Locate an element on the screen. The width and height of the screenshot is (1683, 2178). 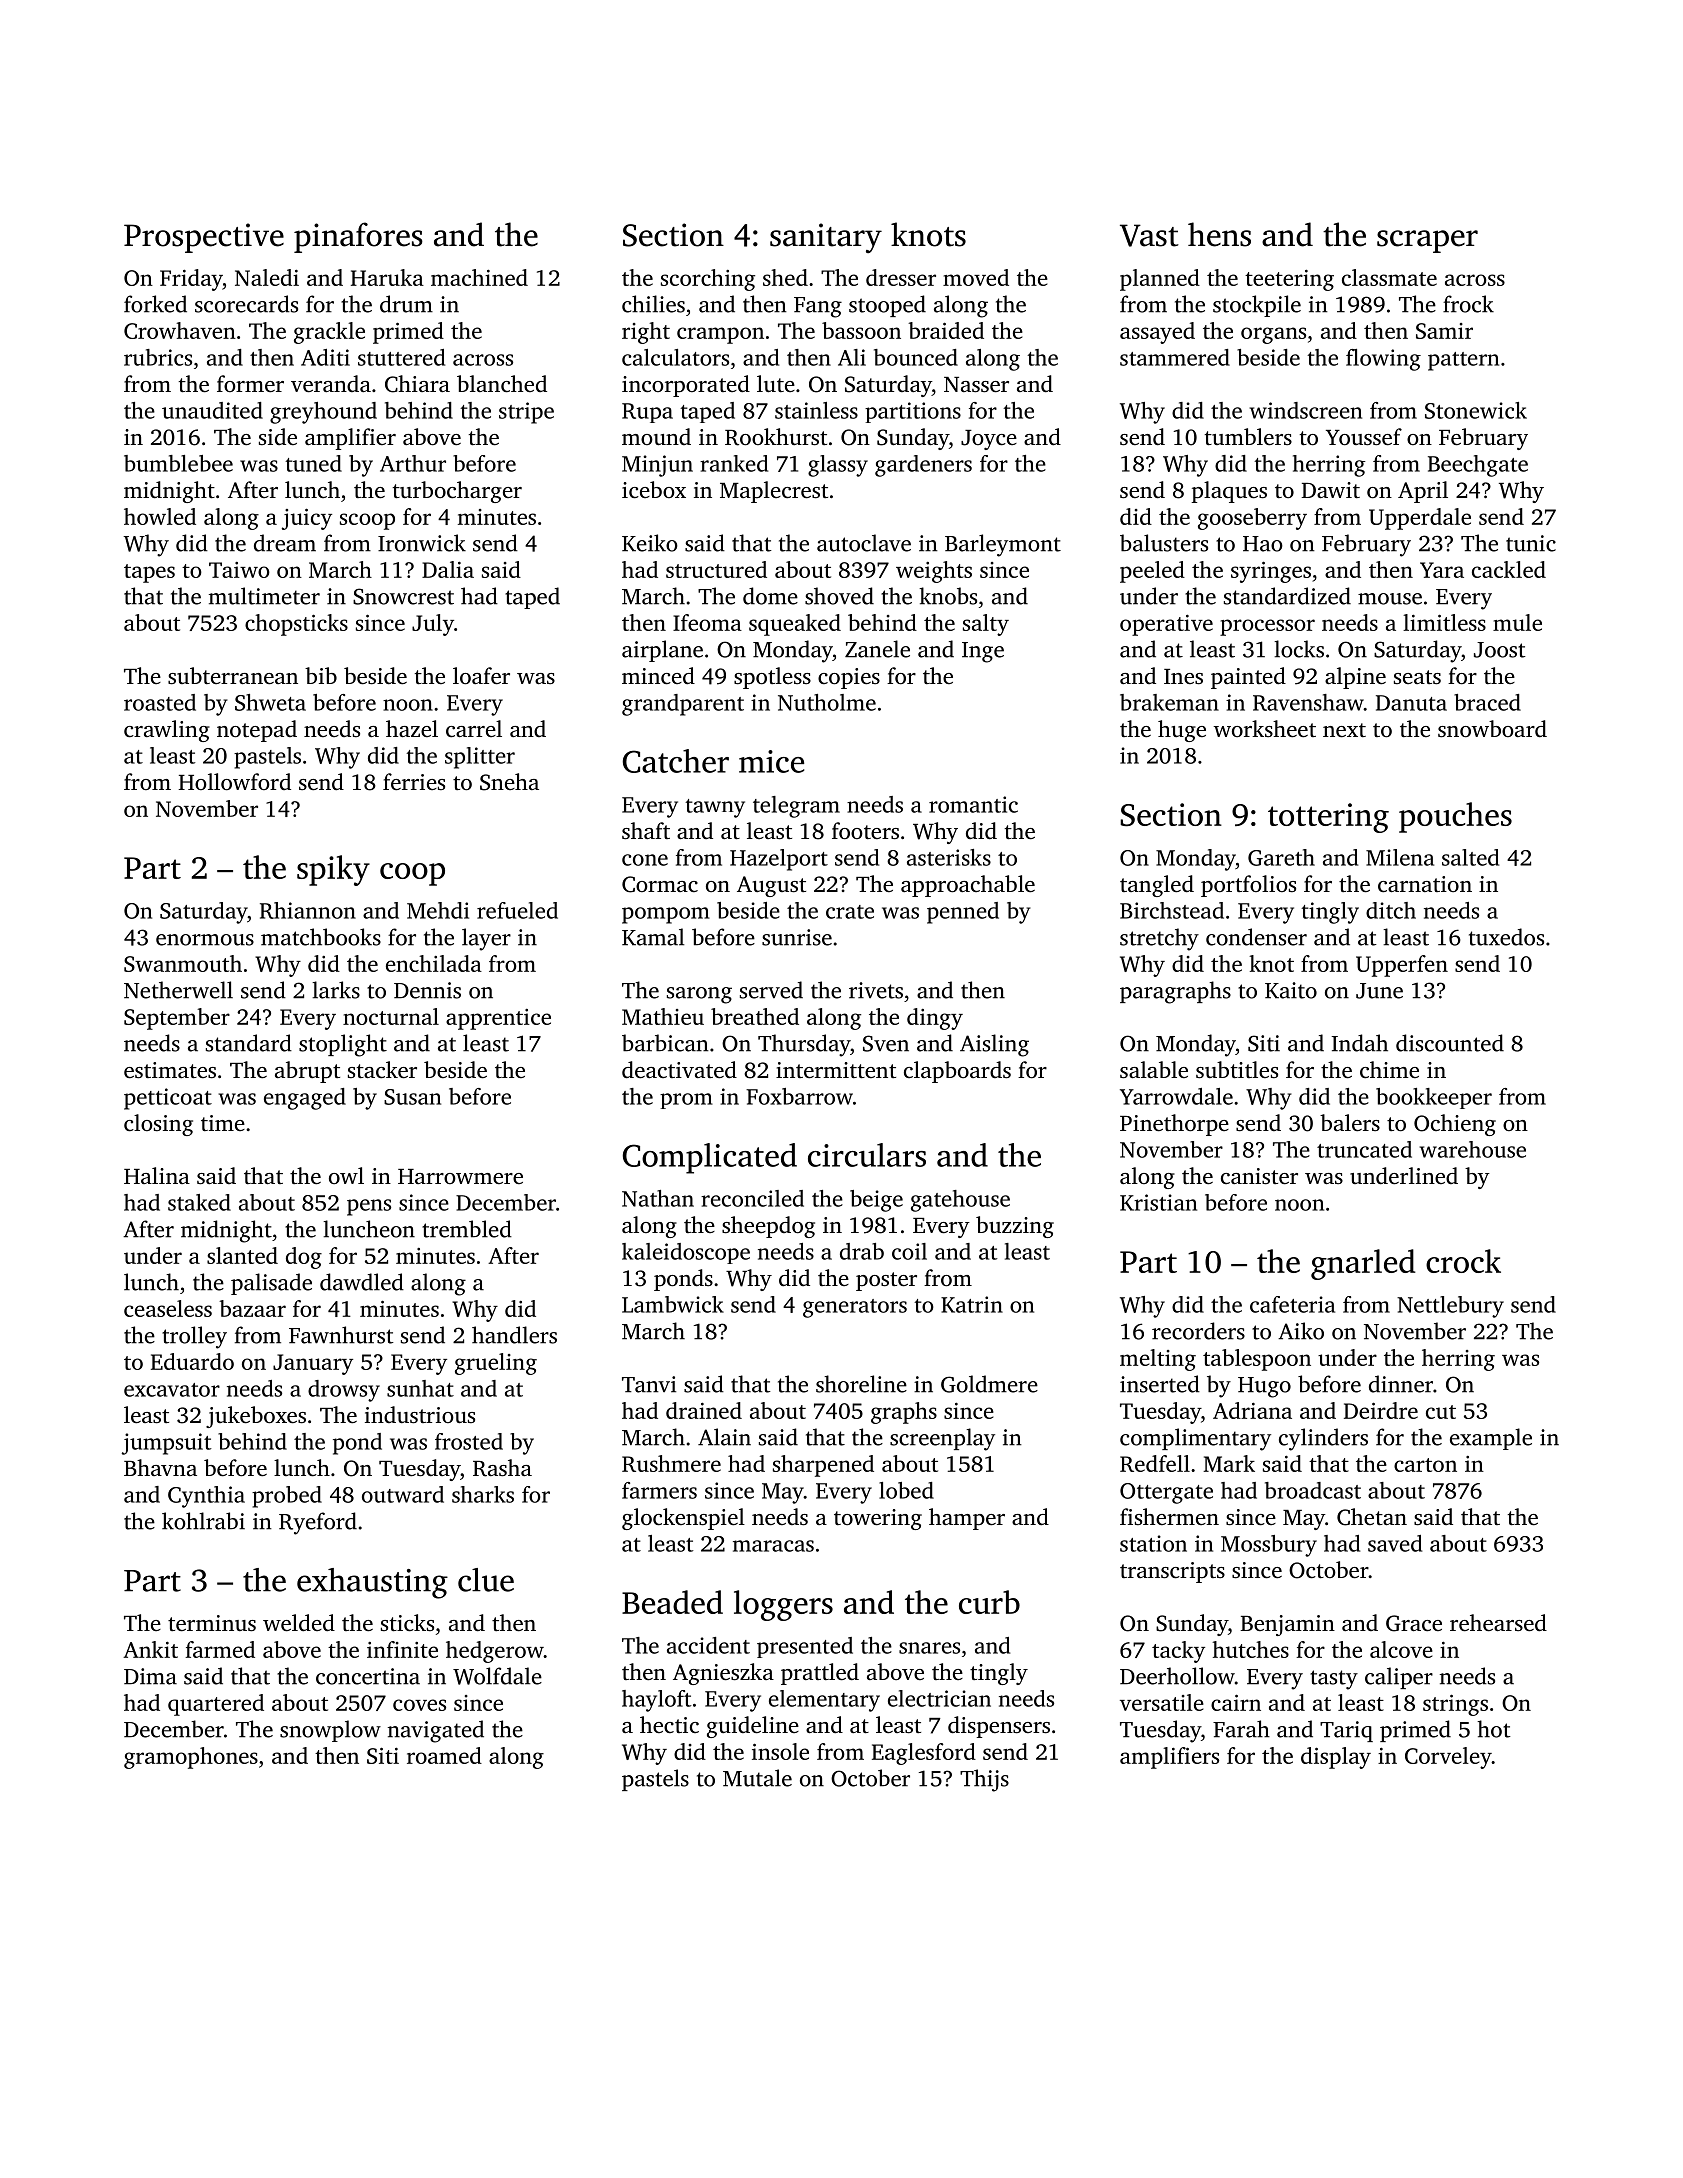
enormous is located at coordinates (205, 940).
